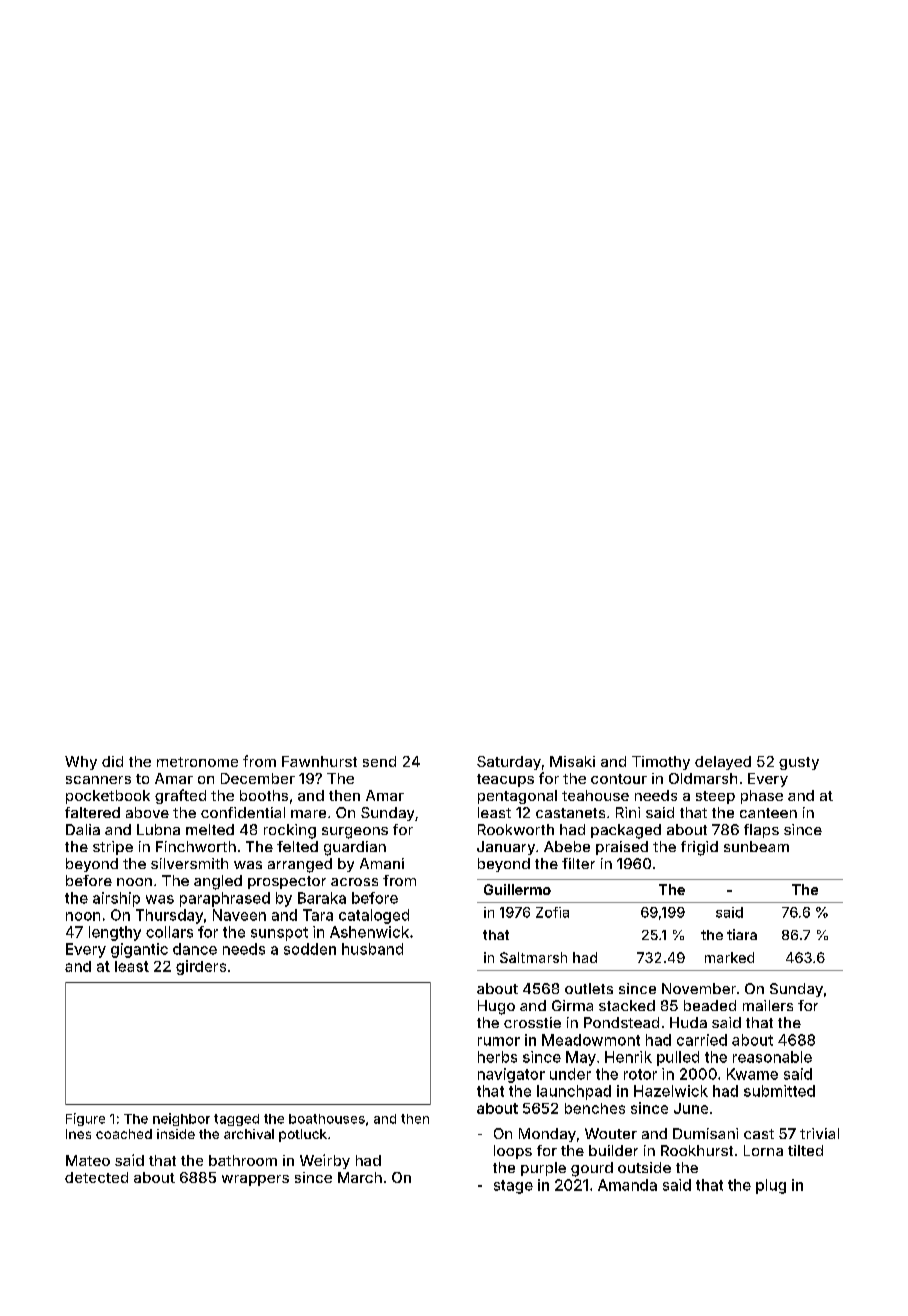 The width and height of the document is (908, 1316). Describe the element at coordinates (688, 1022) in the document. I see `Huda` at that location.
